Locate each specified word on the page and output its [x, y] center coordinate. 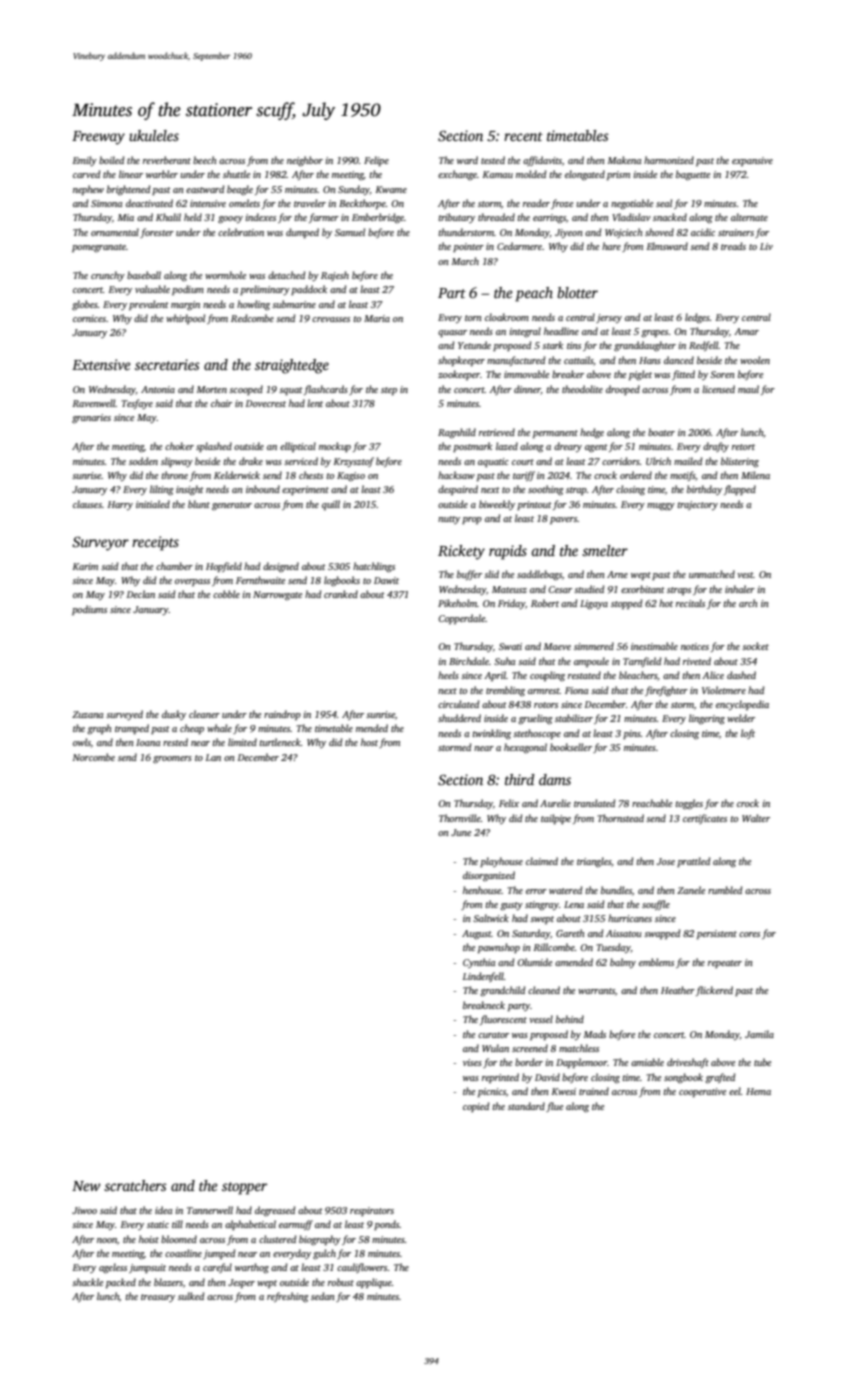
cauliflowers [362, 1268]
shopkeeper [461, 361]
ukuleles [154, 135]
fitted [683, 375]
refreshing [288, 1297]
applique [374, 1283]
